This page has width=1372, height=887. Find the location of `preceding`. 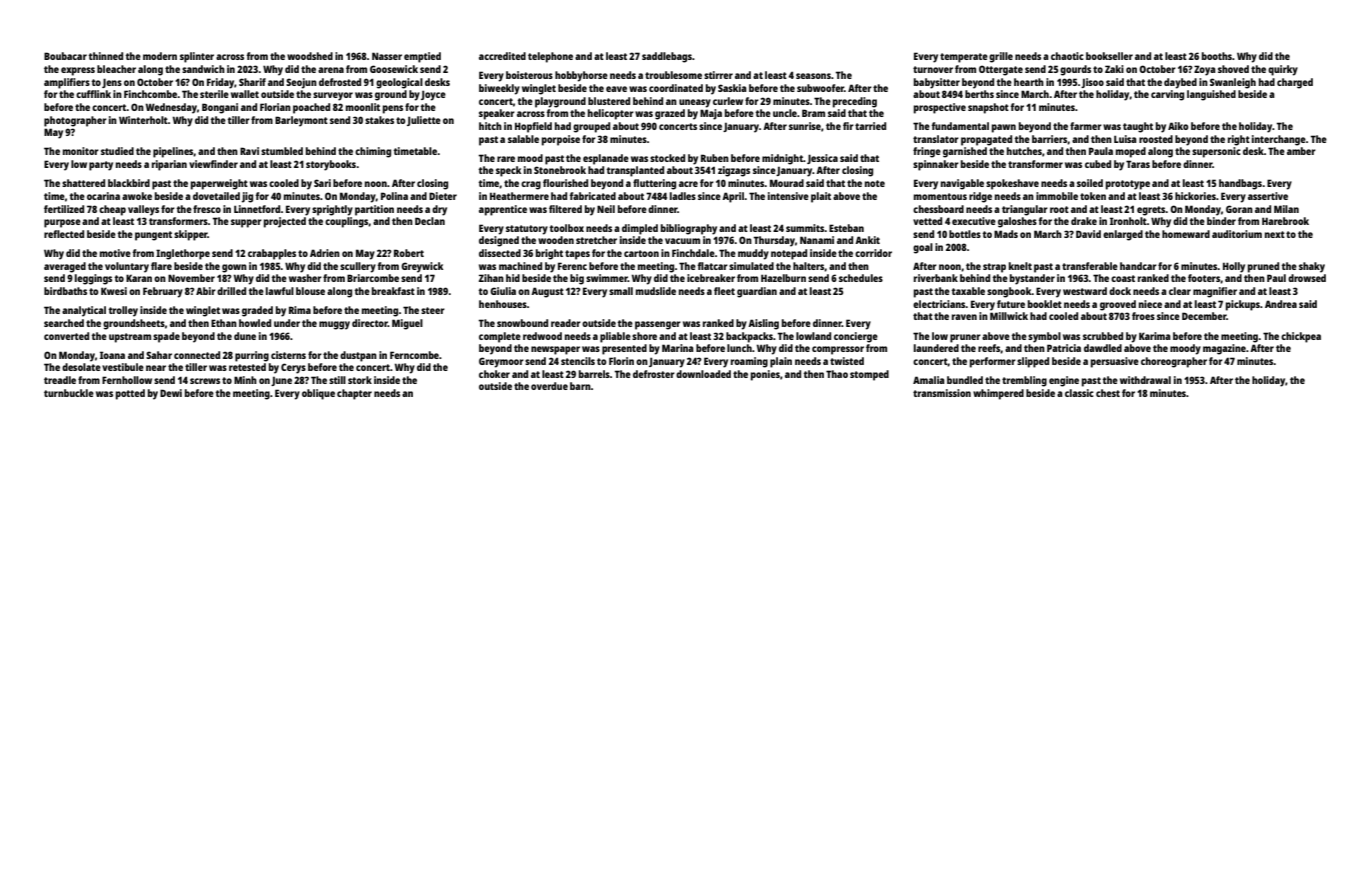

preceding is located at coordinates (855, 102).
